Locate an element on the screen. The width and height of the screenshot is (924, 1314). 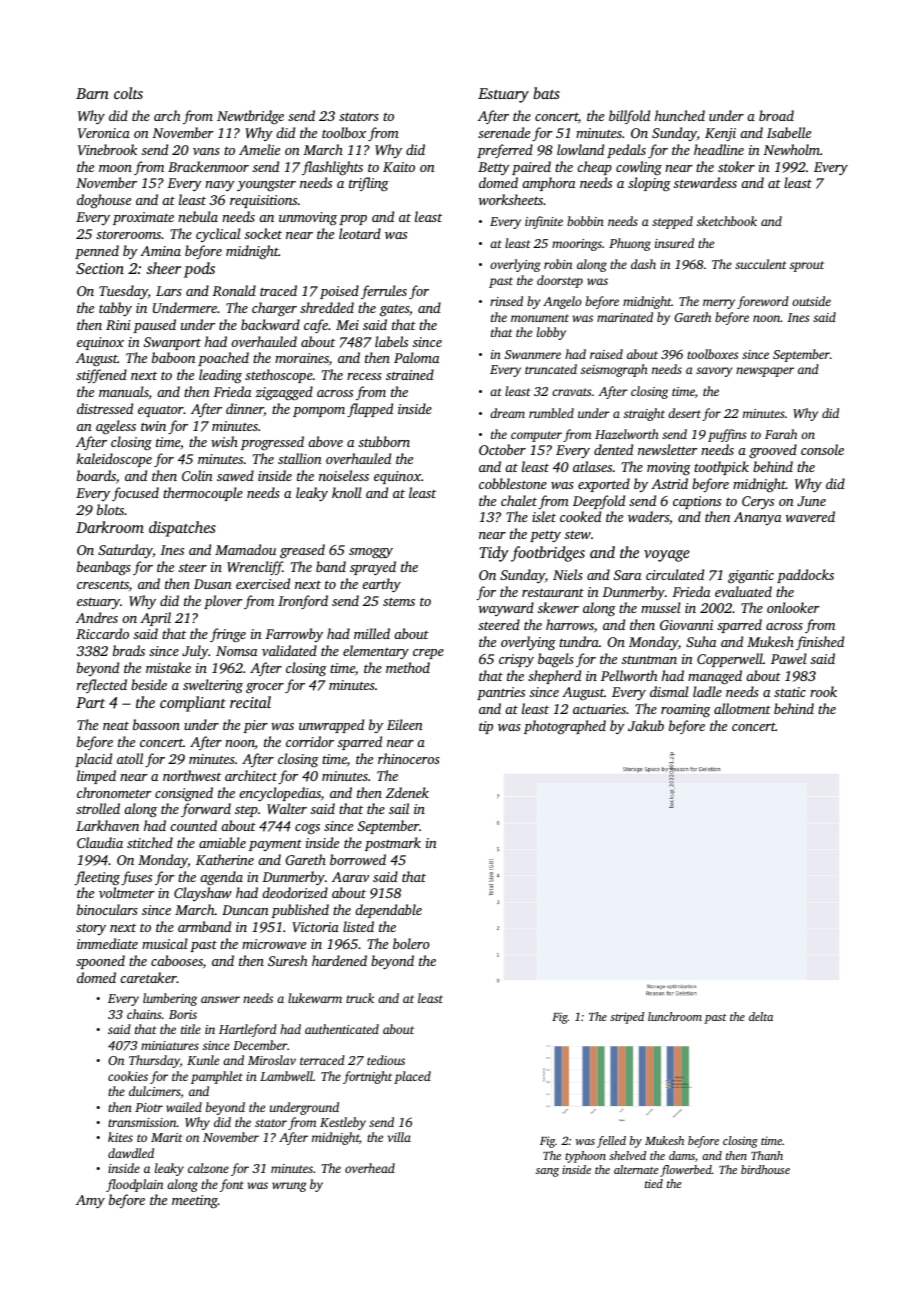
allotment is located at coordinates (742, 708).
